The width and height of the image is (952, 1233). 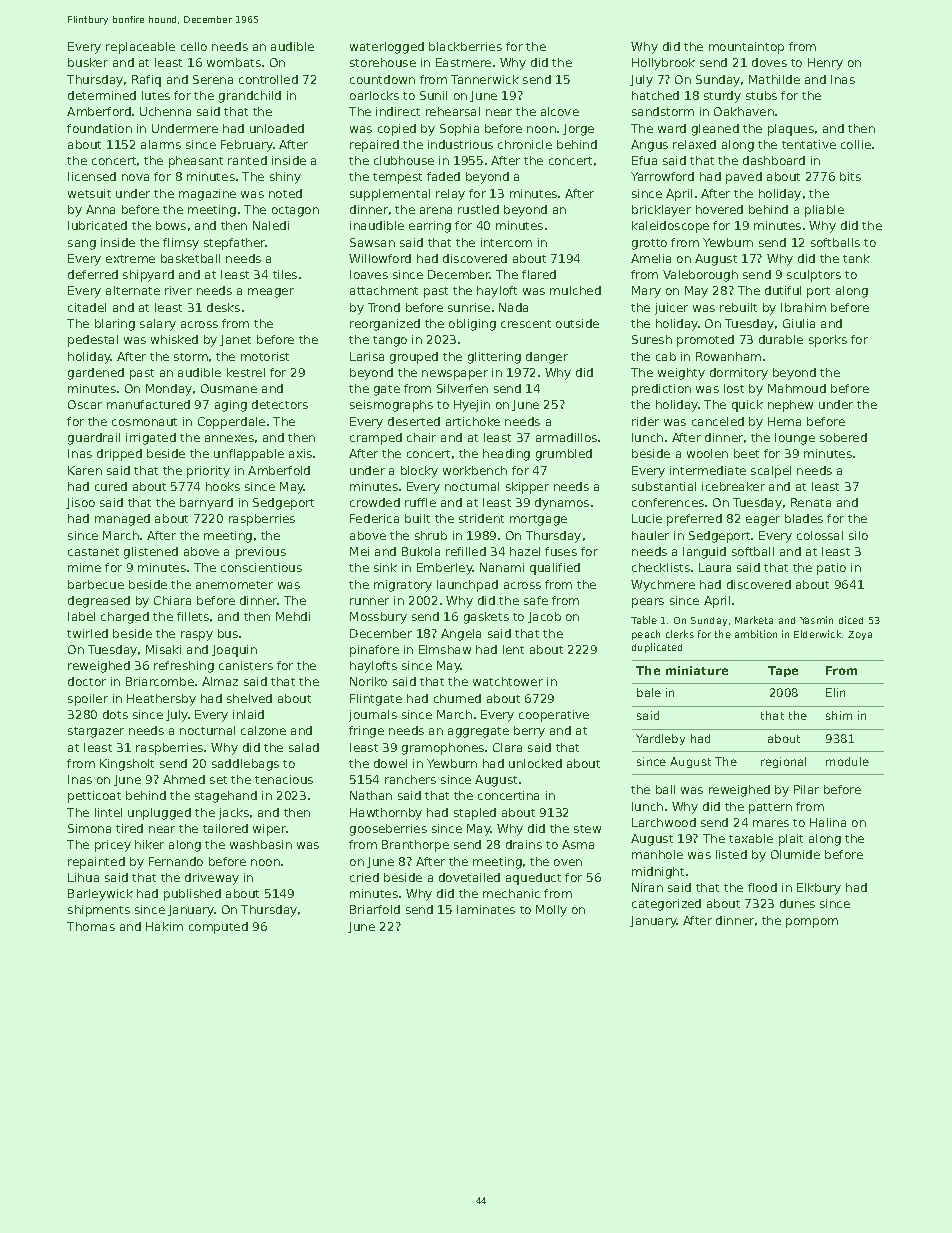 I want to click on mime, so click(x=84, y=567).
